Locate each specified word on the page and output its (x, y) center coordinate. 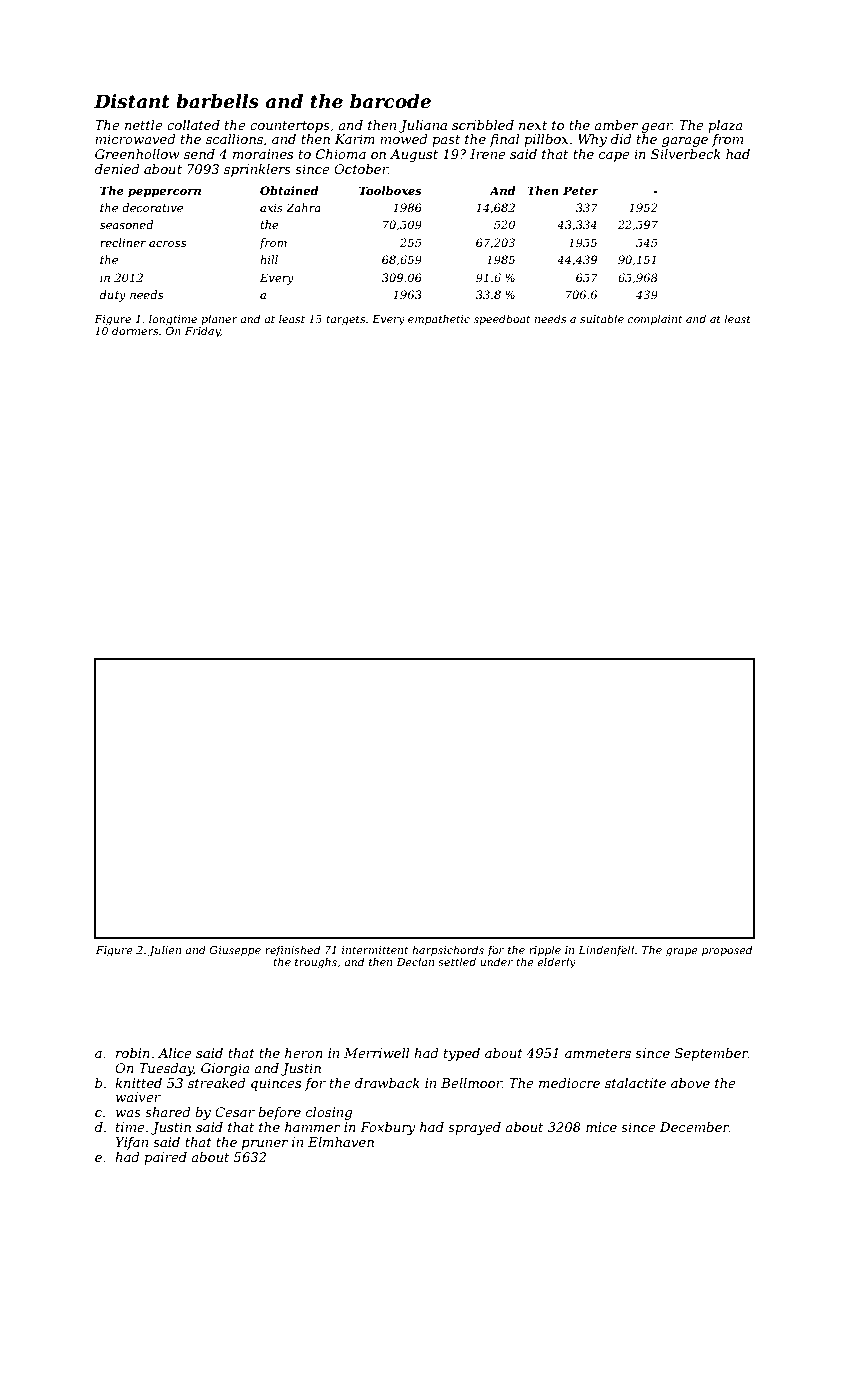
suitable (602, 318)
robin (133, 1053)
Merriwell (377, 1053)
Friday (202, 332)
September (711, 1054)
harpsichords (448, 950)
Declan (415, 961)
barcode (390, 101)
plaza (725, 126)
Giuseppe (235, 951)
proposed (727, 950)
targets (345, 320)
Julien (164, 951)
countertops (290, 127)
